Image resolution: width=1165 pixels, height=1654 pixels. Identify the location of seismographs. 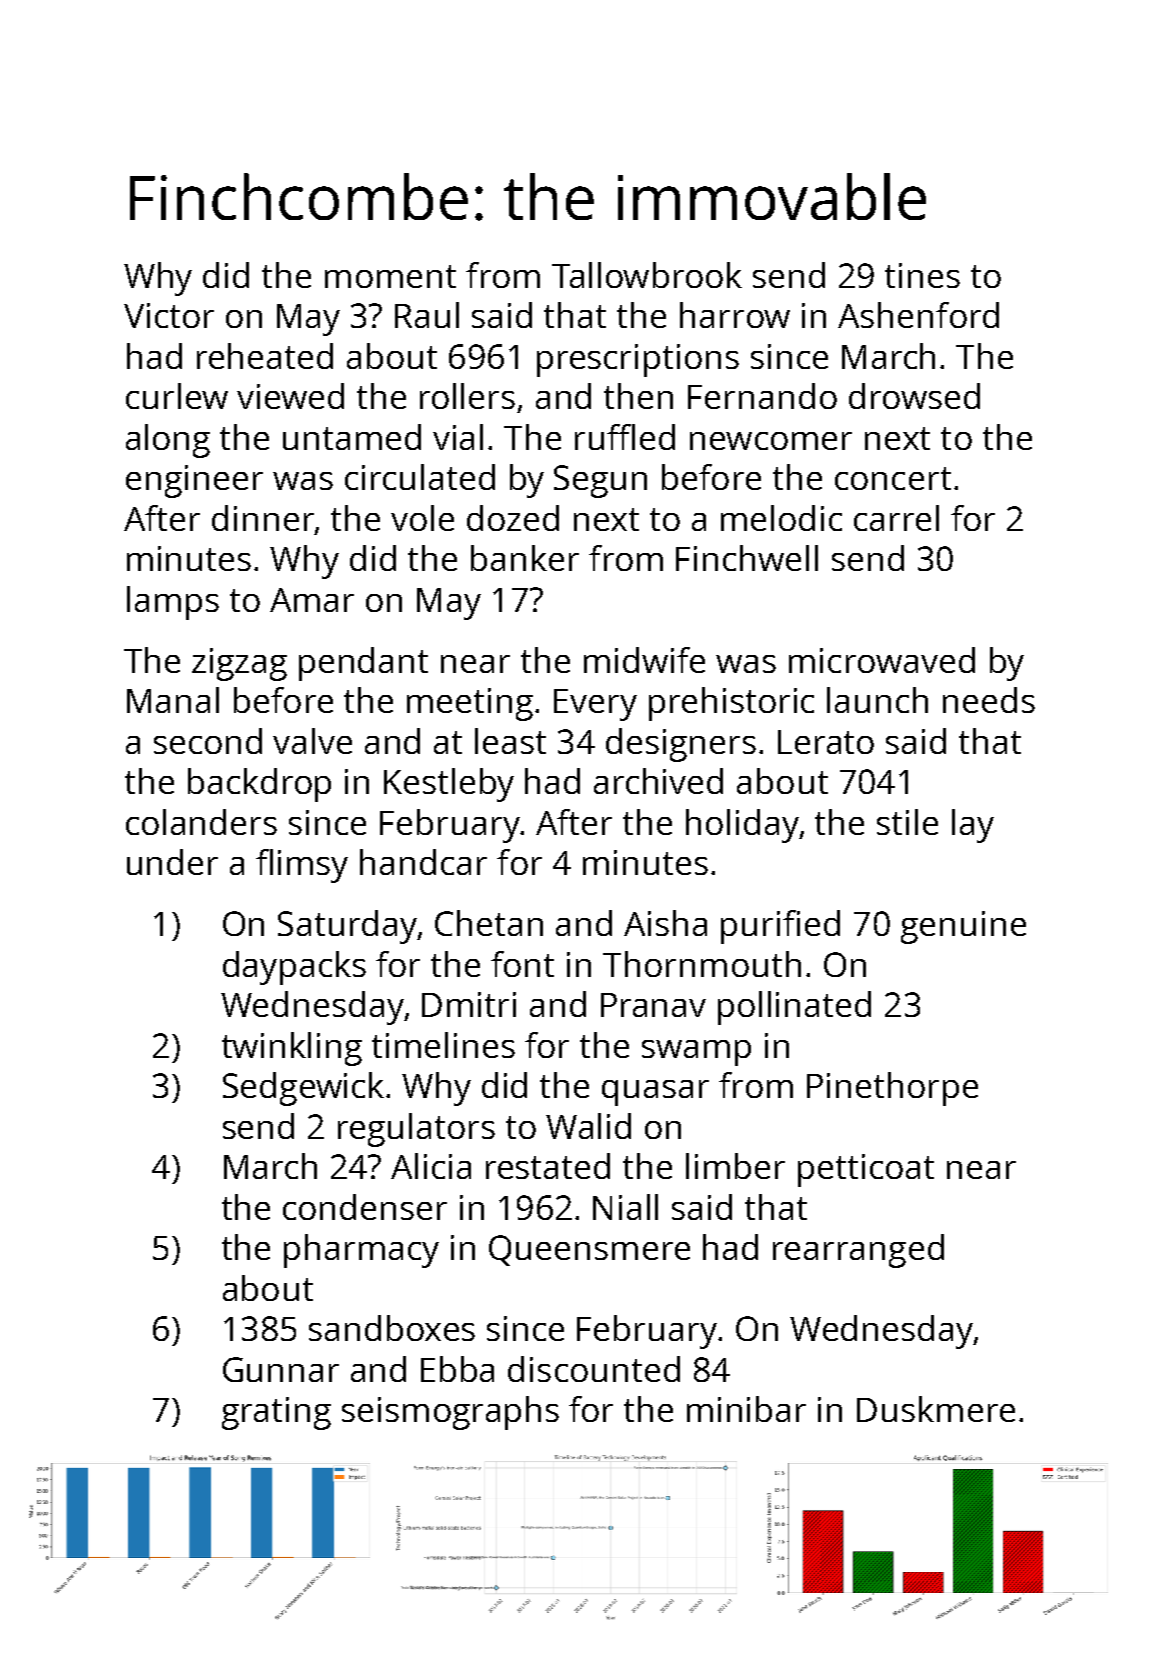
(450, 1413).
